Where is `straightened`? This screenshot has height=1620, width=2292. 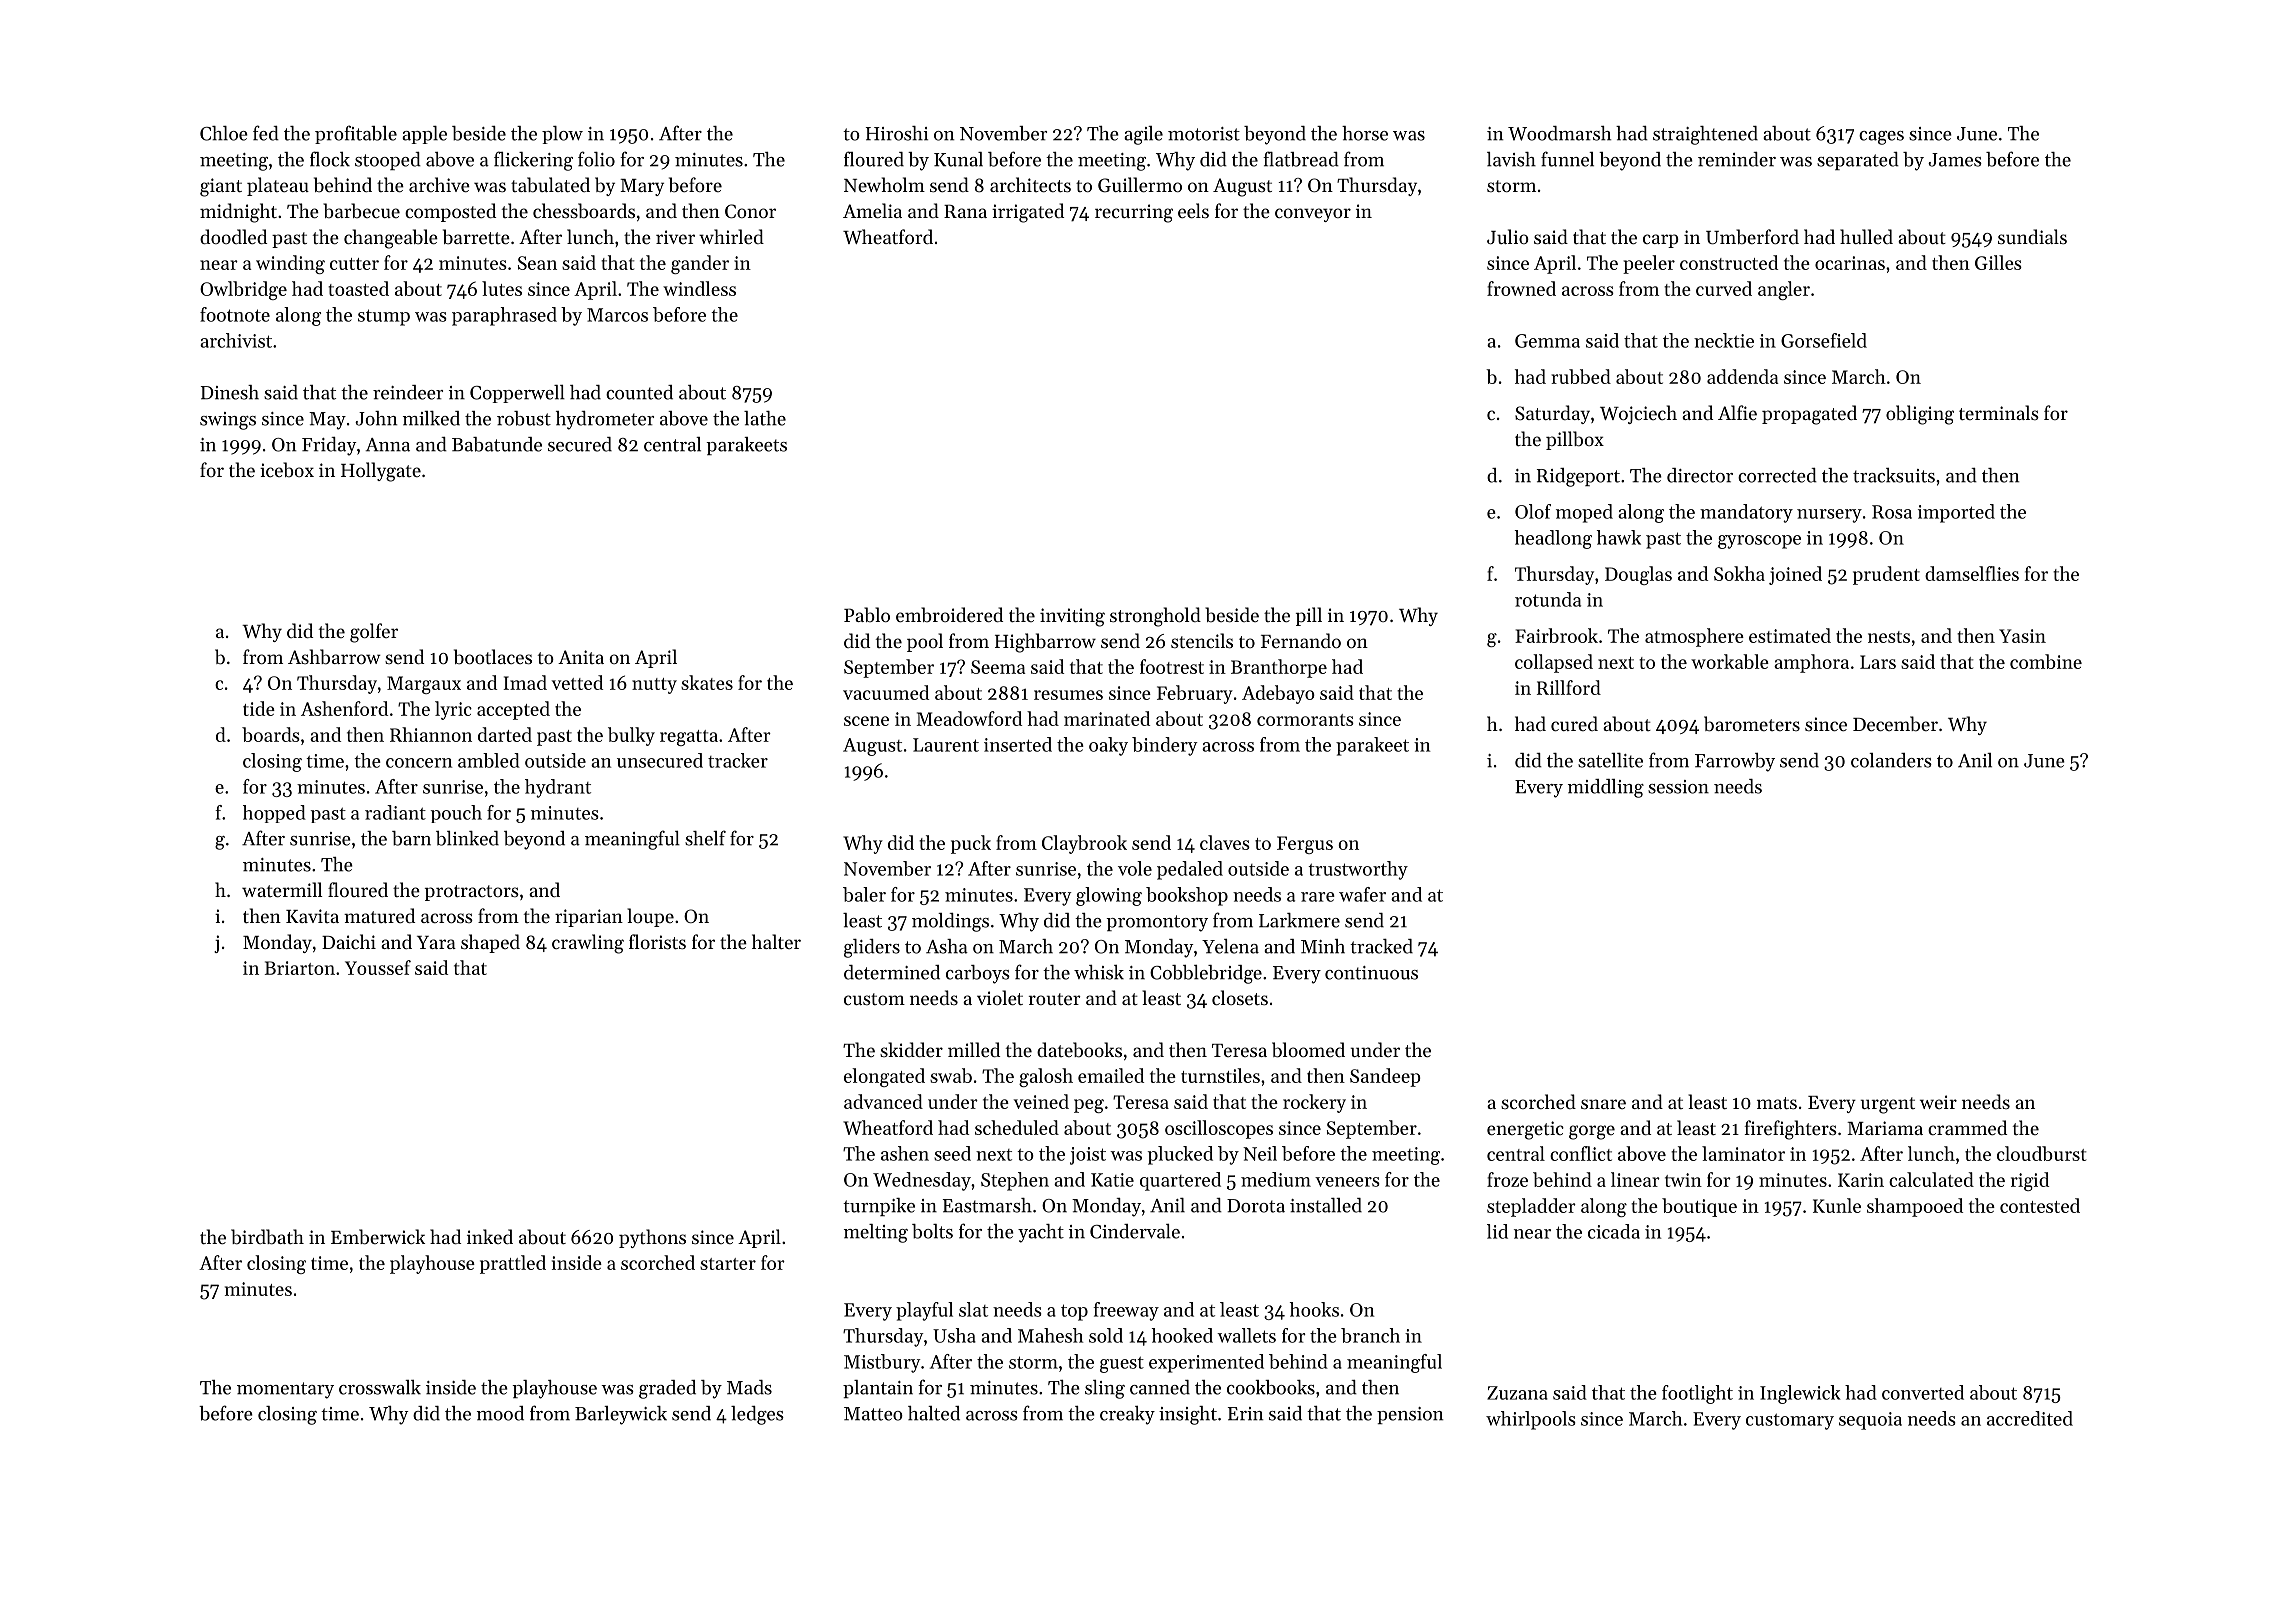
straightened is located at coordinates (1705, 135).
